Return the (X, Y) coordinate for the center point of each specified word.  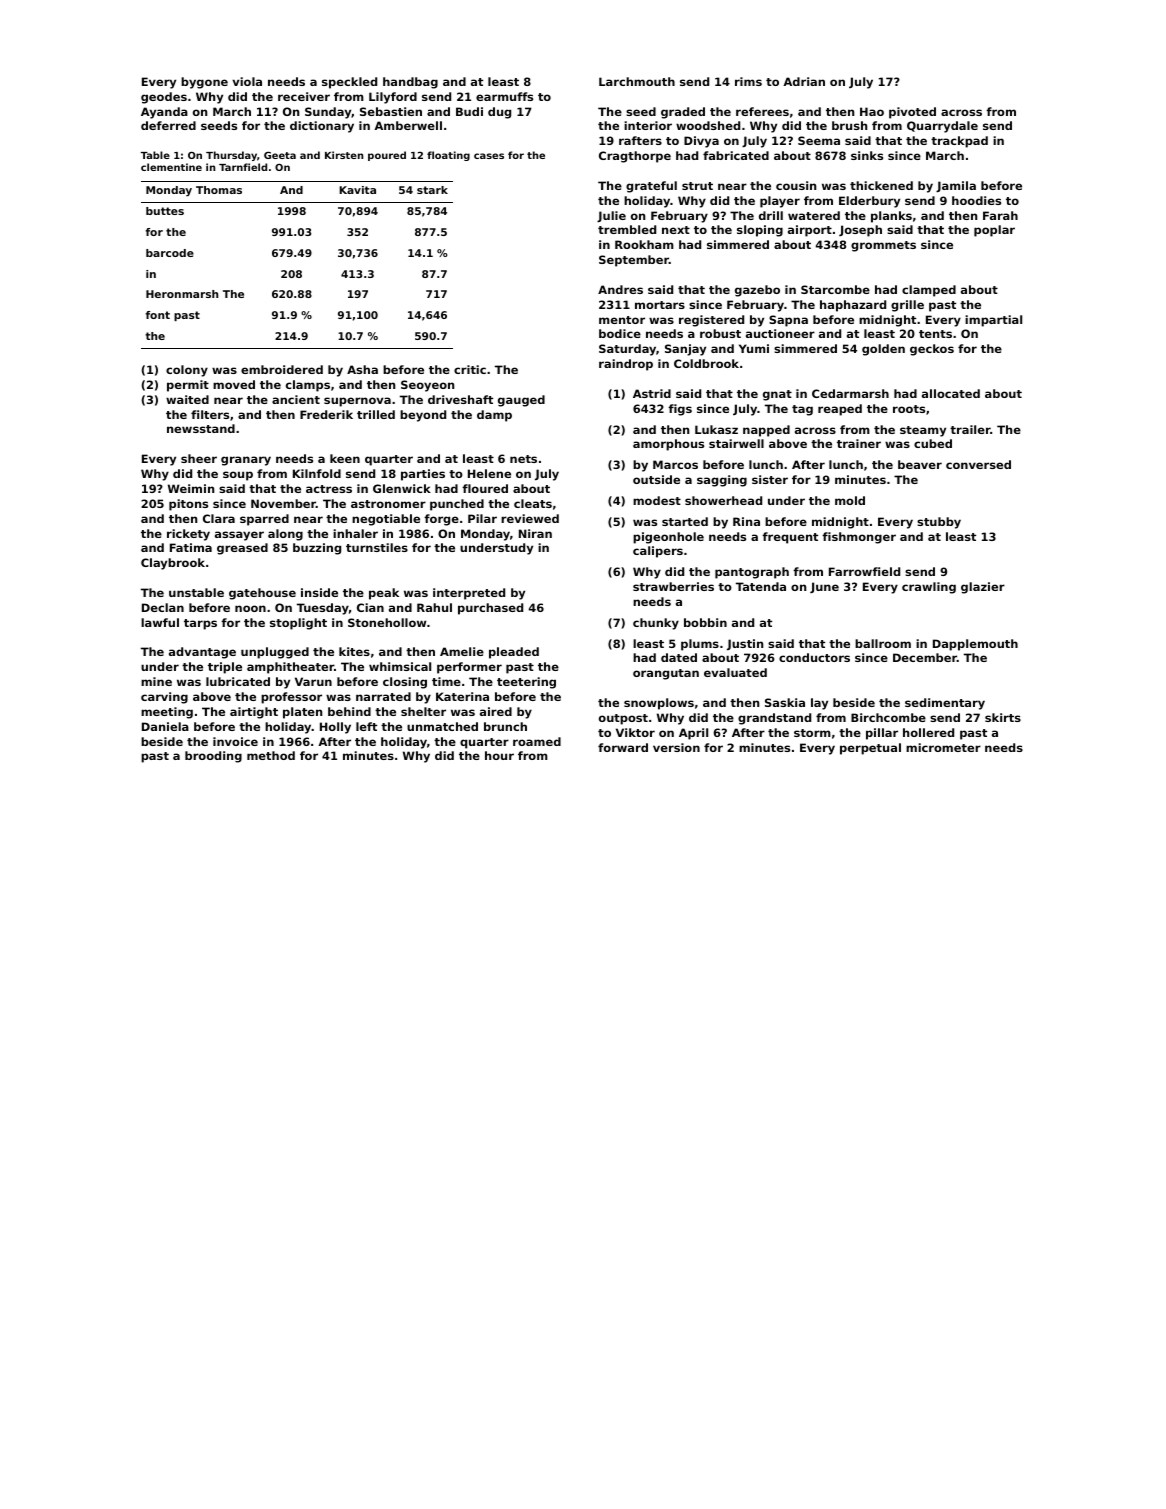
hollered (928, 732)
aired (496, 711)
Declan (163, 607)
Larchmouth (637, 81)
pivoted (912, 113)
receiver (304, 96)
